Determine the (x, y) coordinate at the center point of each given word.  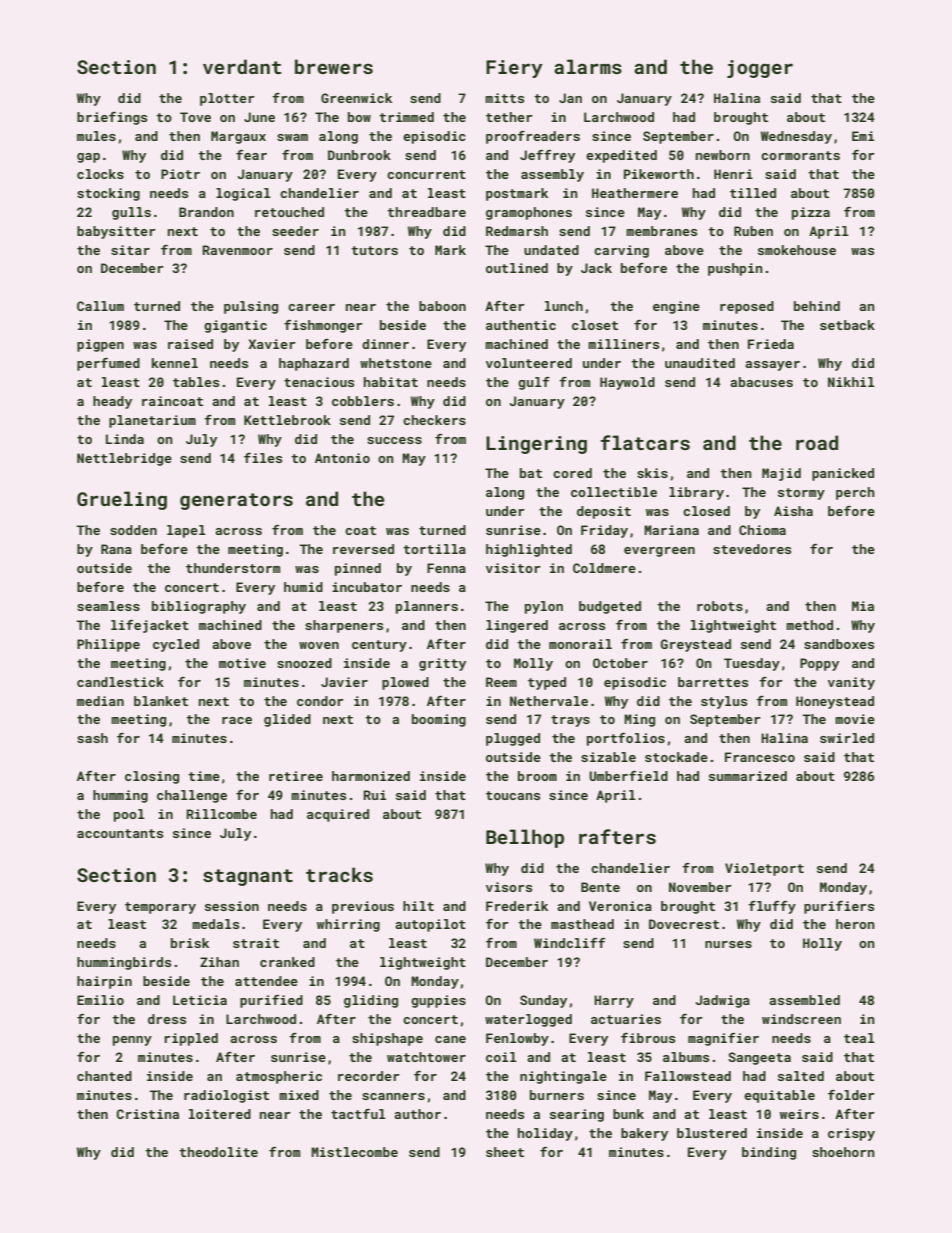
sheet (505, 1152)
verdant (242, 66)
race (237, 720)
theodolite (218, 1152)
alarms (588, 66)
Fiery (514, 69)
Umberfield (628, 776)
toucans (513, 795)
